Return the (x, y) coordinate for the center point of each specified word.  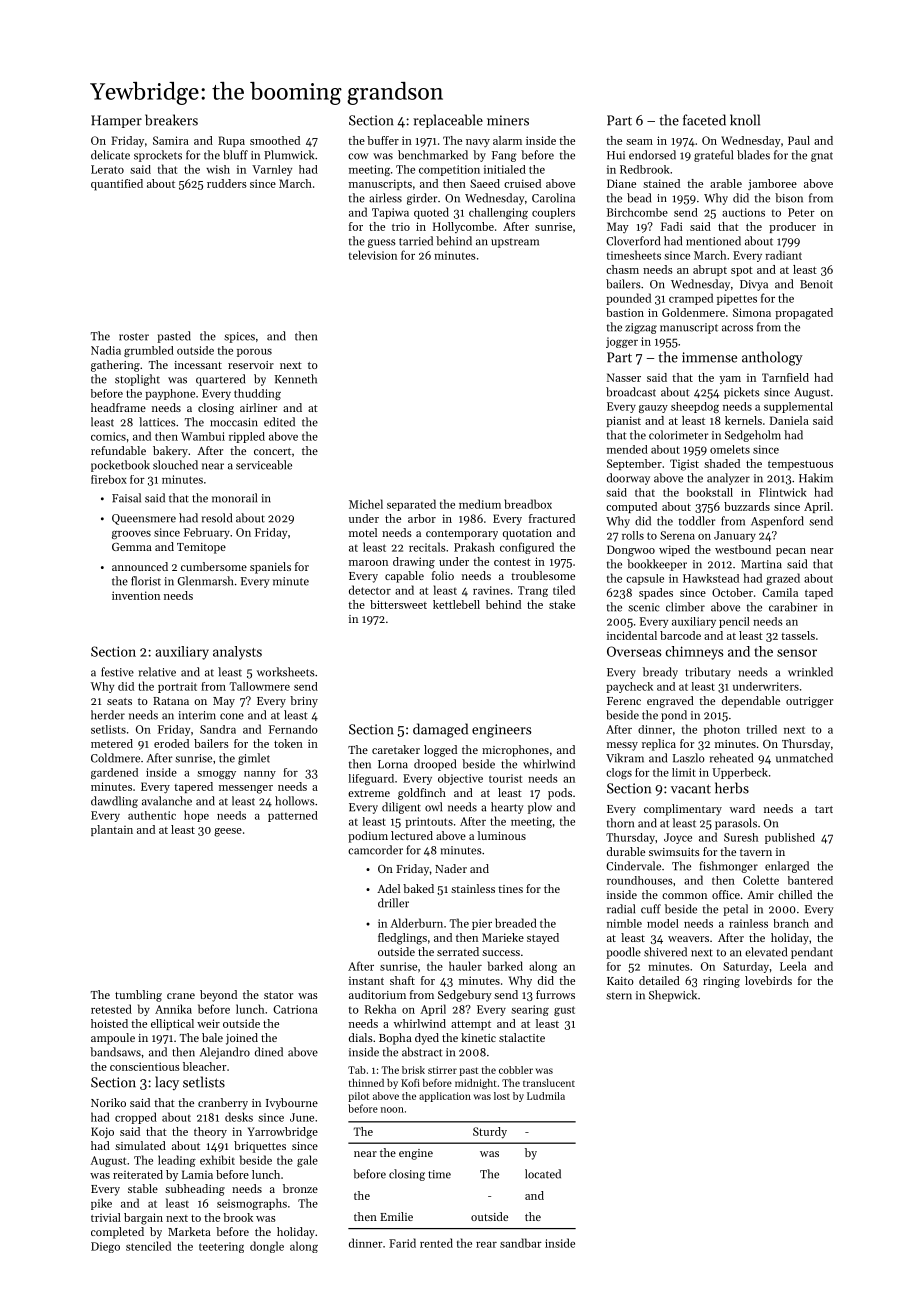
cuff (651, 909)
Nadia (106, 350)
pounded (628, 299)
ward (742, 808)
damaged (440, 730)
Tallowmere (260, 686)
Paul (799, 140)
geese (228, 832)
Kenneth (296, 379)
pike (101, 1204)
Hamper (116, 121)
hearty (507, 808)
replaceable (448, 121)
